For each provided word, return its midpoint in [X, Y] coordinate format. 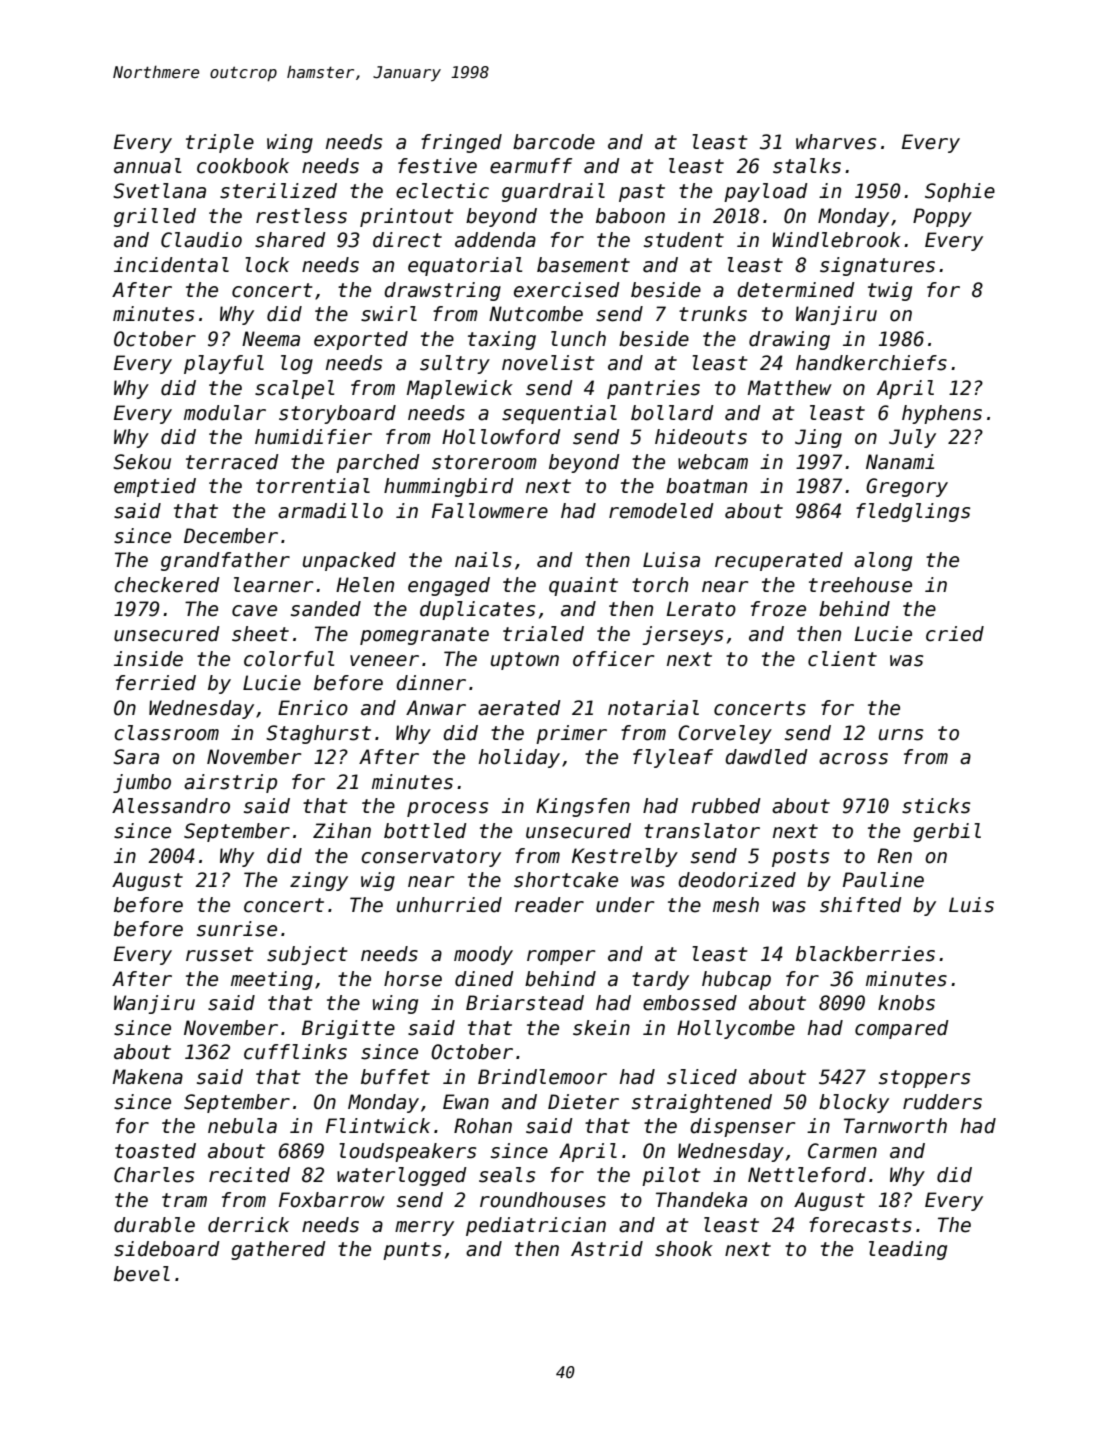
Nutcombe [536, 314]
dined [484, 979]
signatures [877, 266]
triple [220, 143]
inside [148, 659]
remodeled [661, 511]
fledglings [913, 512]
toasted [155, 1151]
